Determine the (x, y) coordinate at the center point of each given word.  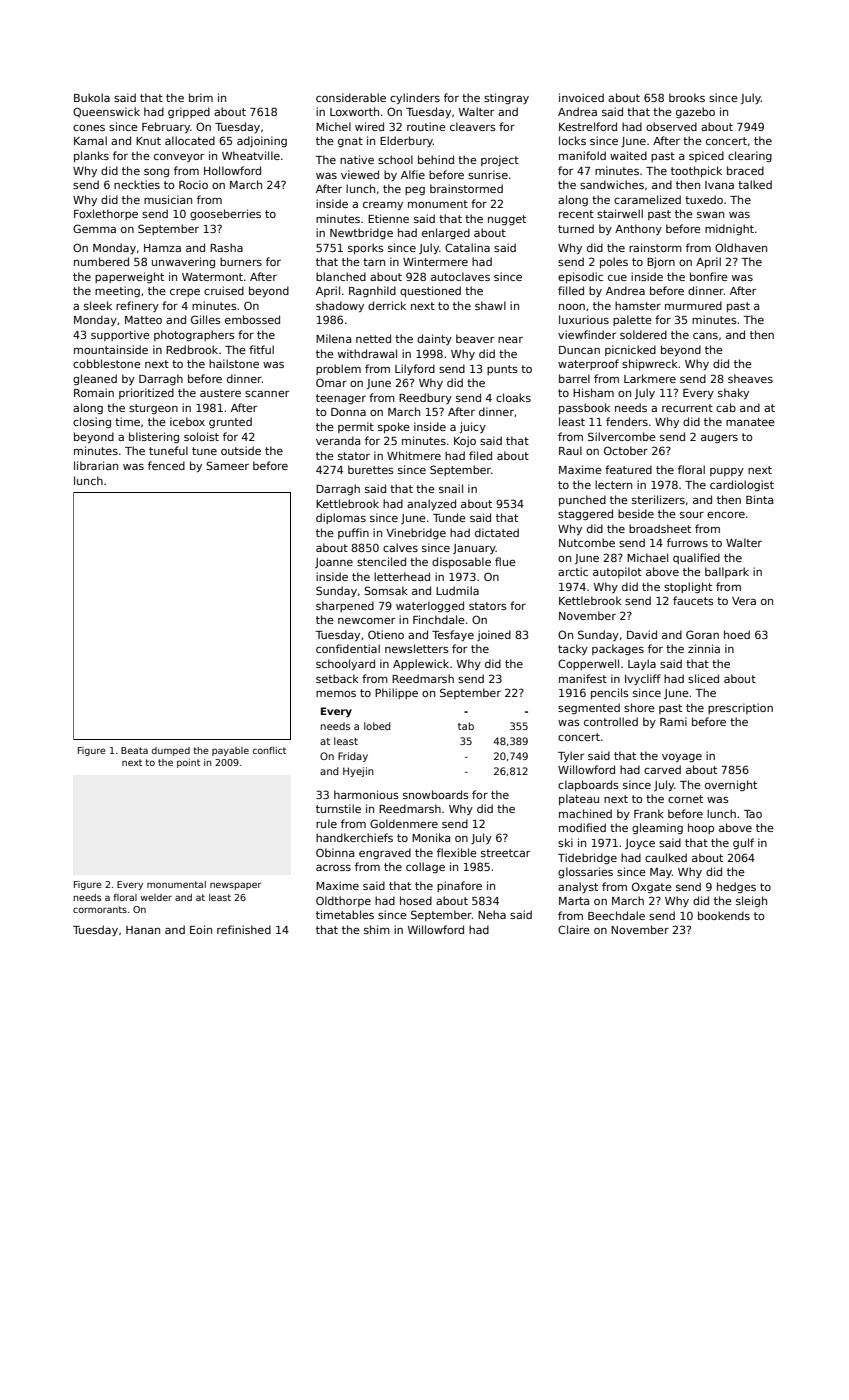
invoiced (581, 97)
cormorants (100, 909)
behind (436, 159)
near (510, 340)
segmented (589, 708)
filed (480, 455)
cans (705, 336)
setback (337, 678)
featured (628, 469)
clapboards (588, 785)
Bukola (92, 97)
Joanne (334, 563)
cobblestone (107, 363)
